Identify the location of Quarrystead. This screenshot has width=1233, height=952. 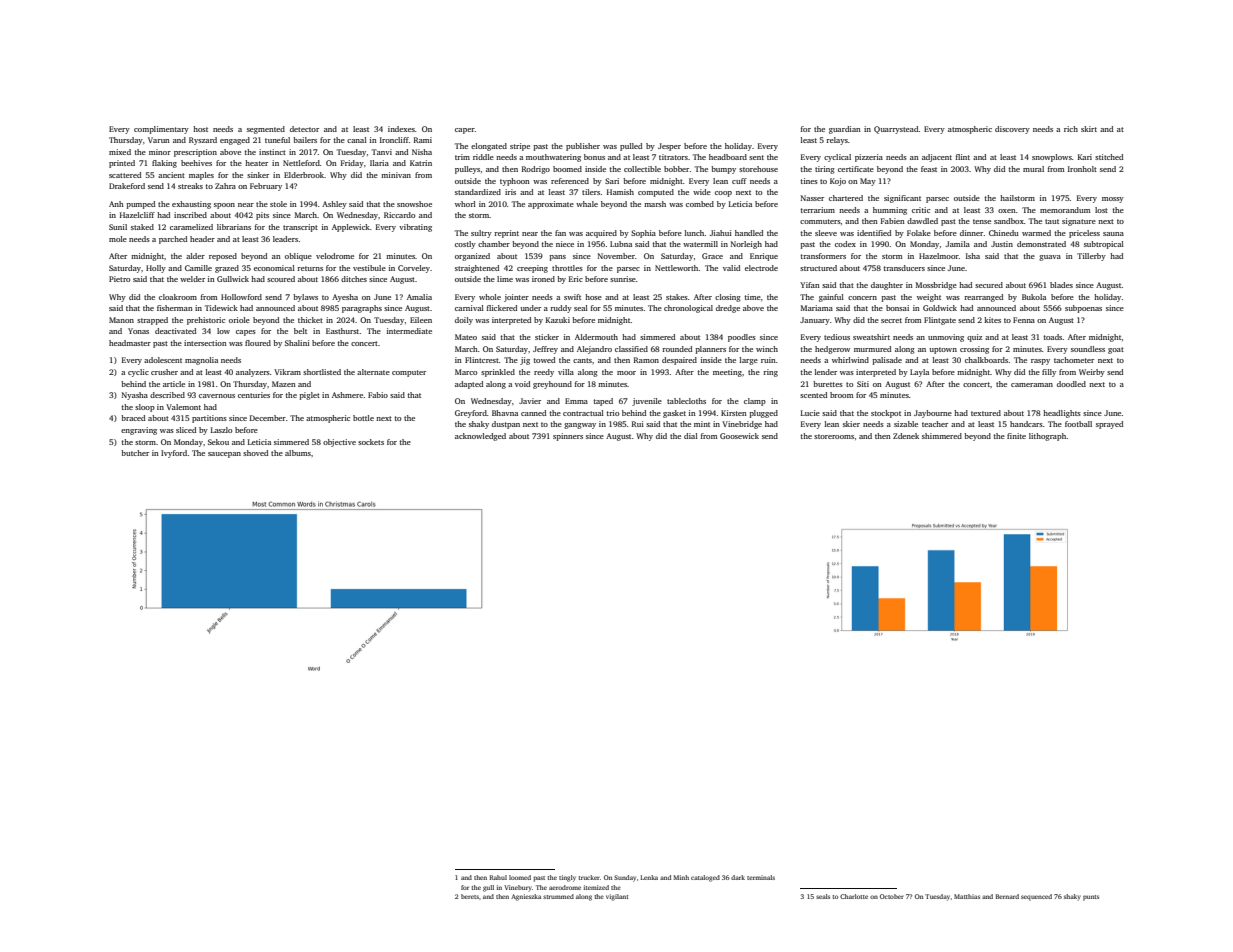
(896, 130).
